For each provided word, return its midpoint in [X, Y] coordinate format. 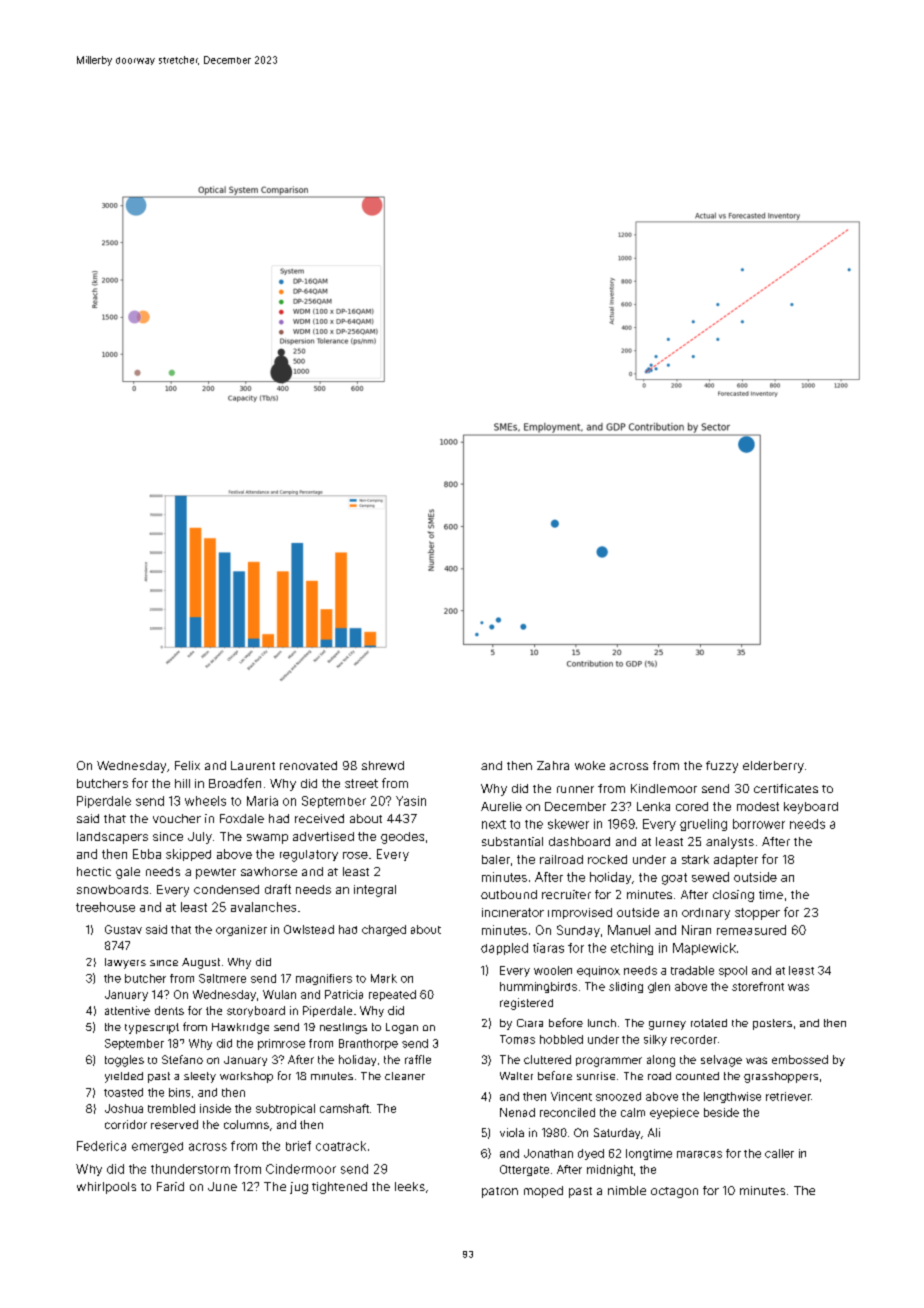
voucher [177, 818]
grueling [703, 825]
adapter [736, 861]
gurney [667, 1025]
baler [496, 859]
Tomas [517, 1039]
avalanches [263, 907]
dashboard [579, 841]
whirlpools [106, 1188]
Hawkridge [240, 1028]
